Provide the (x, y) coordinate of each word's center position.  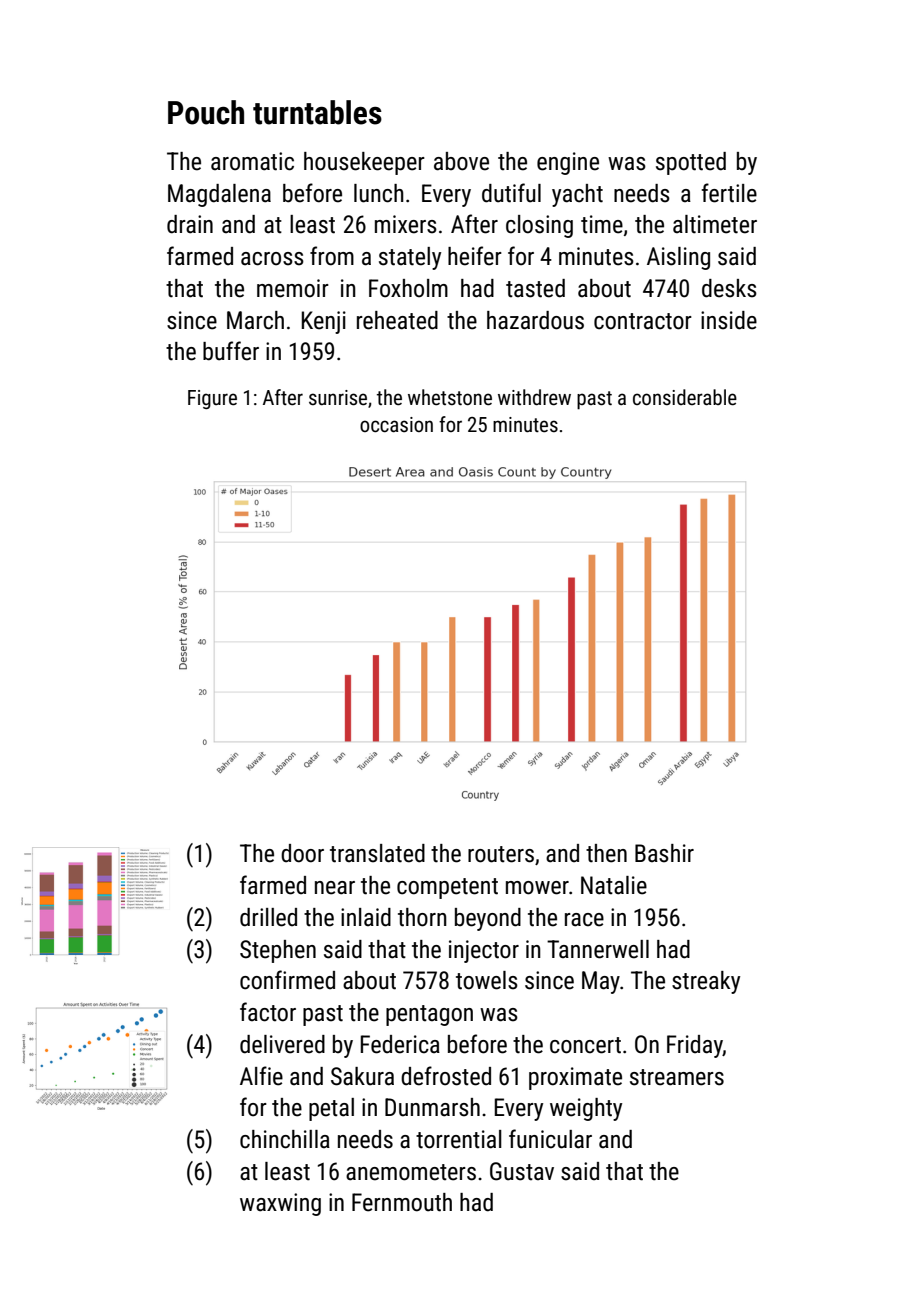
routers (501, 854)
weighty (586, 1109)
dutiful (511, 193)
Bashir (664, 853)
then (606, 853)
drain (190, 224)
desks (729, 288)
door (302, 853)
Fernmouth (402, 1202)
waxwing (280, 1204)
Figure (212, 399)
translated (377, 853)
